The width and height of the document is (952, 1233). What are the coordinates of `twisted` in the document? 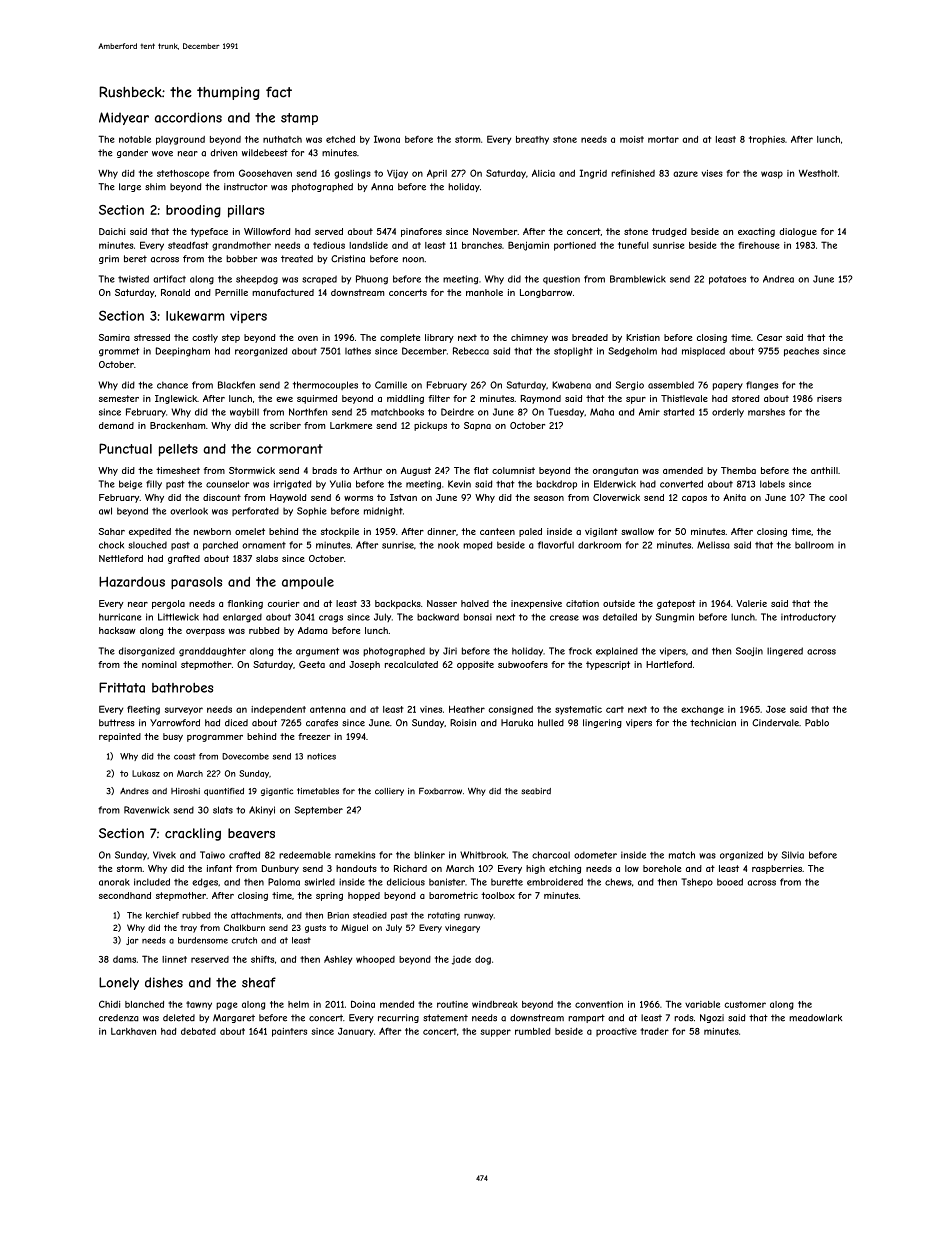 It's located at (133, 279).
